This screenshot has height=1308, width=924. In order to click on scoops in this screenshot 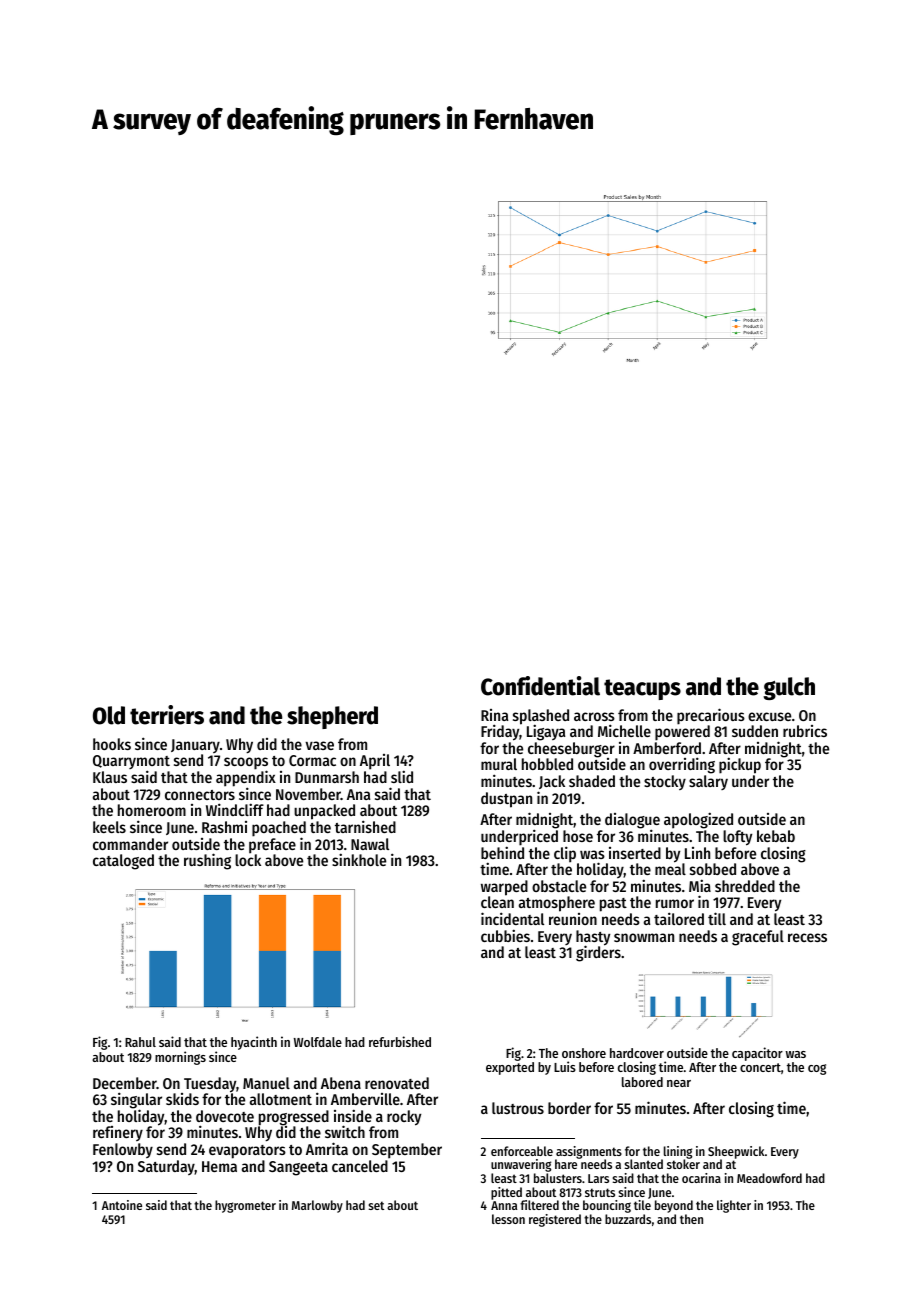, I will do `click(246, 764)`.
